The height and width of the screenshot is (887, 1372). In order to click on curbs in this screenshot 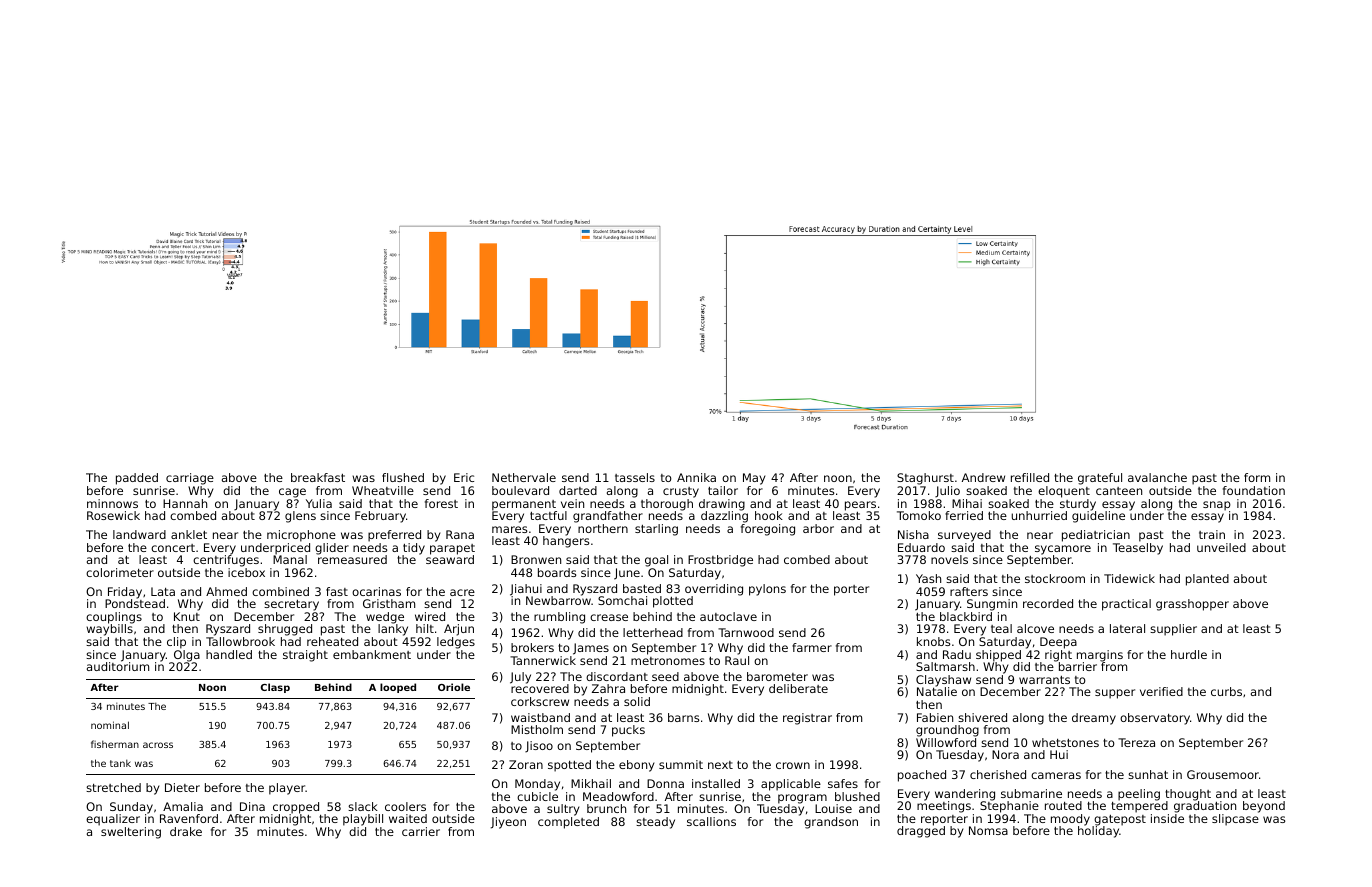, I will do `click(1226, 691)`.
